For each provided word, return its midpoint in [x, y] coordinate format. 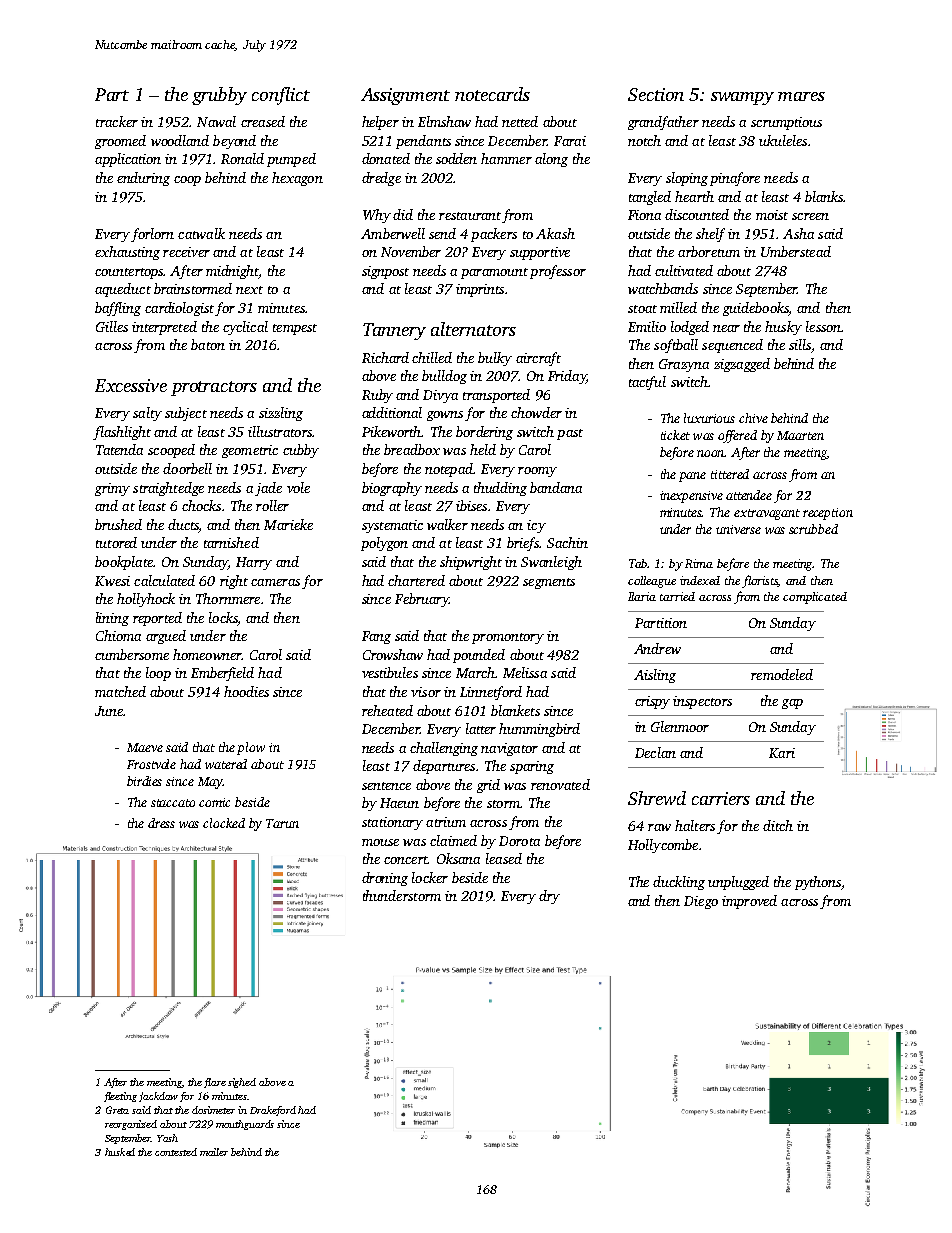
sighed [242, 1083]
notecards [492, 94]
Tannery [394, 331]
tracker [117, 121]
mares [801, 96]
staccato [173, 803]
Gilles [112, 326]
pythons [818, 883]
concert [406, 860]
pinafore [735, 179]
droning [385, 879]
